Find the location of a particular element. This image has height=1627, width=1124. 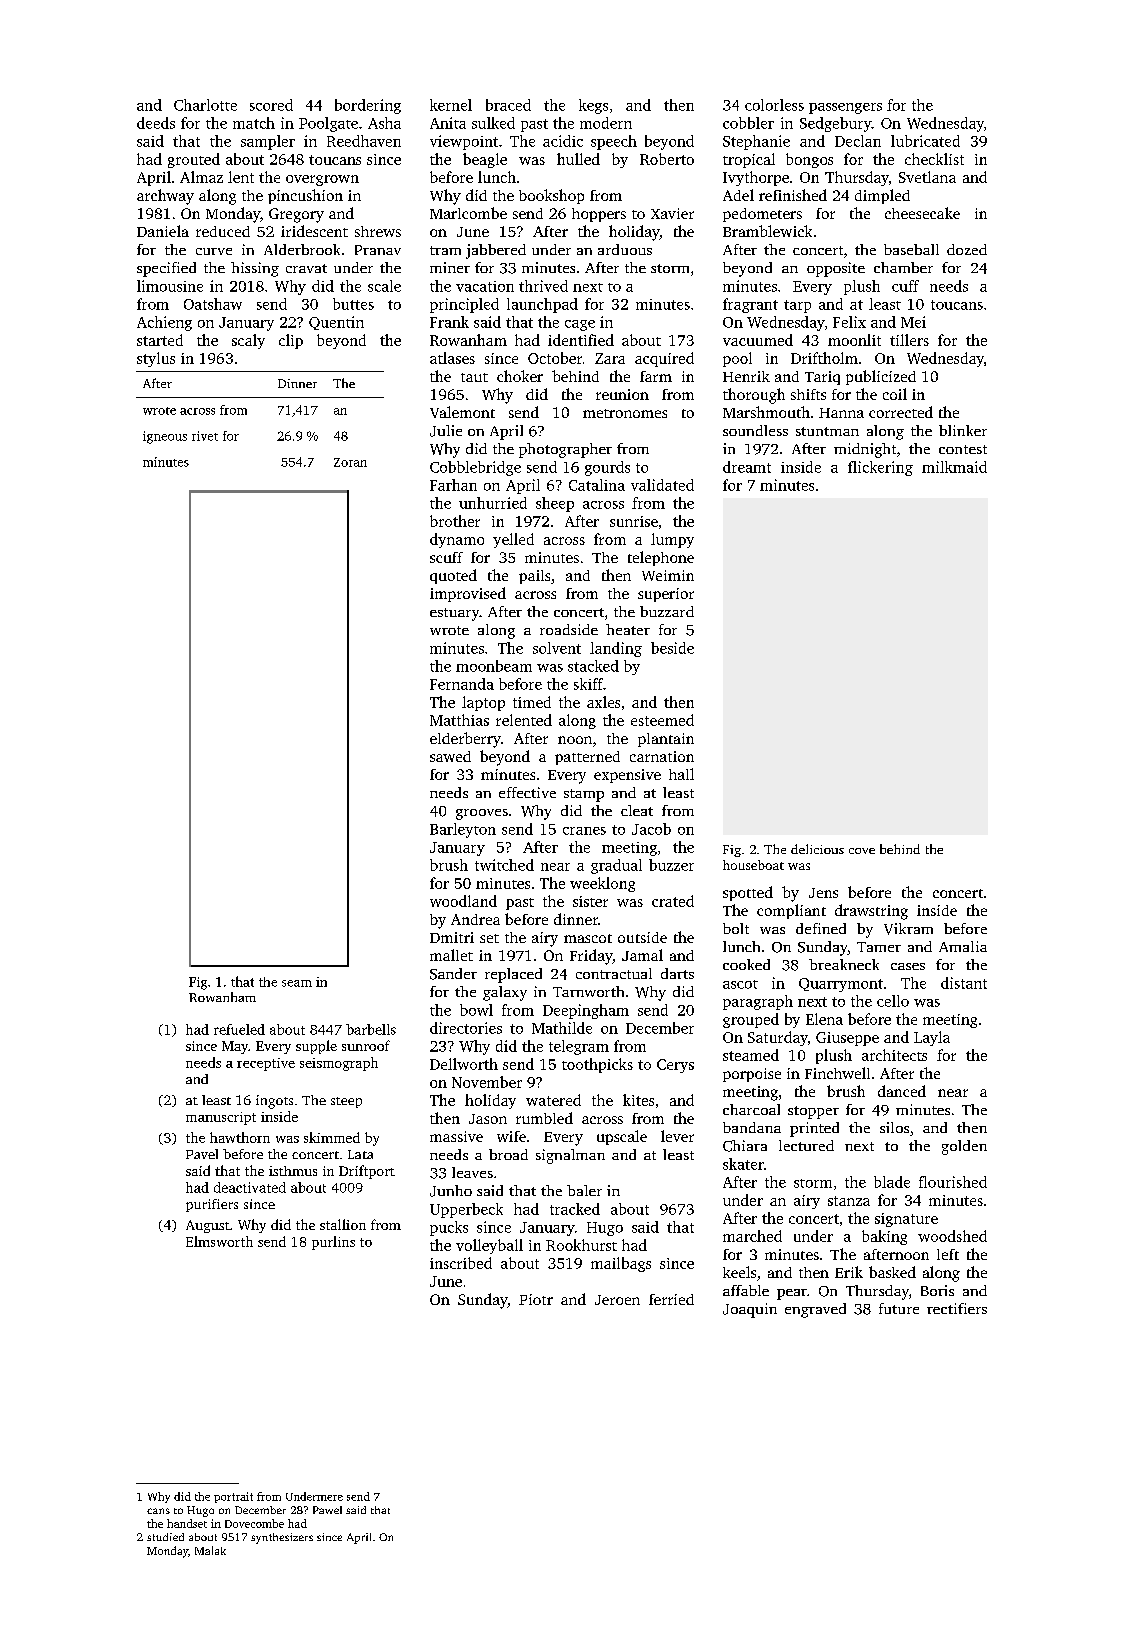

lubricated is located at coordinates (925, 141).
